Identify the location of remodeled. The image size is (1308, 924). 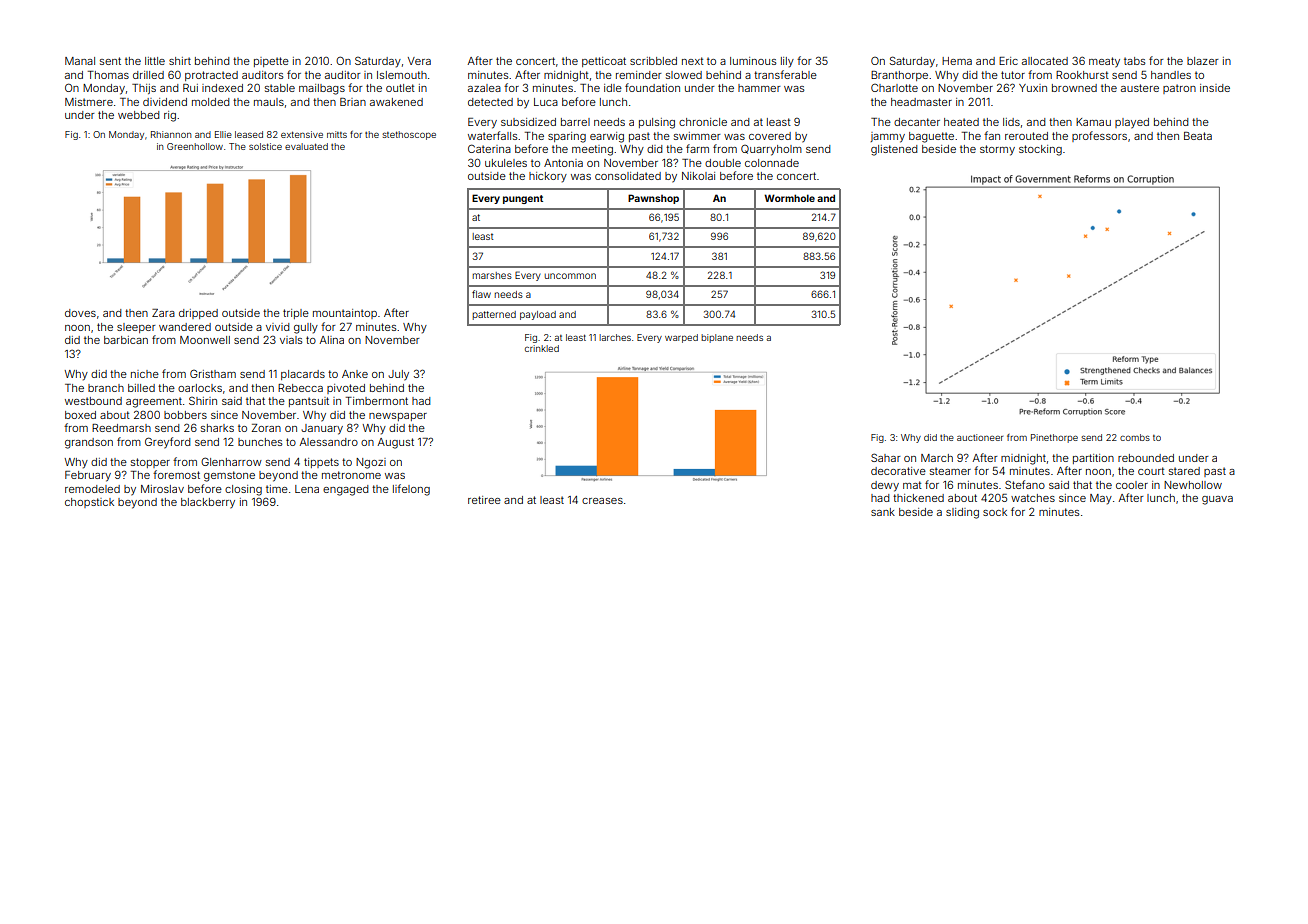
(92, 489).
